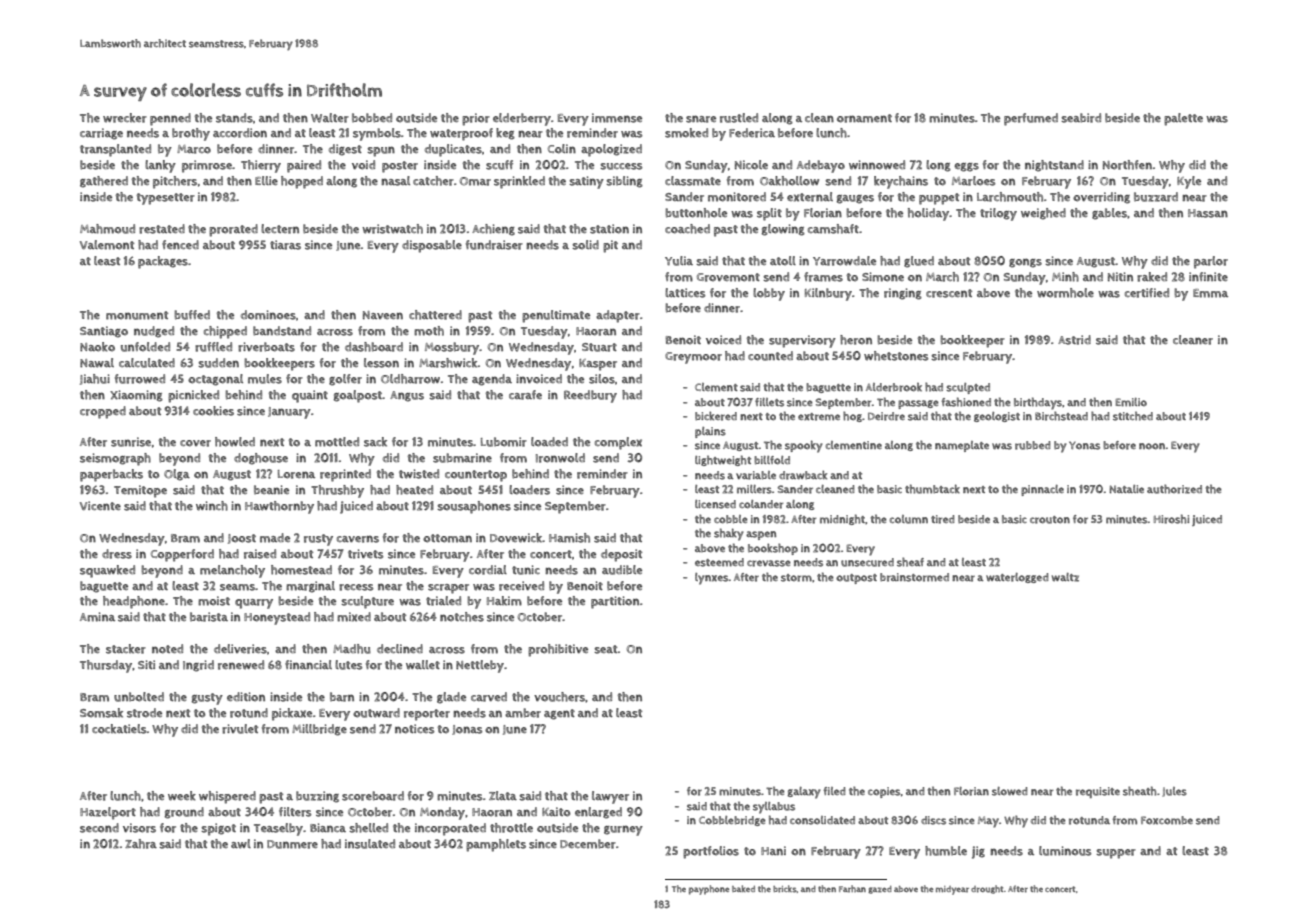 Image resolution: width=1308 pixels, height=924 pixels. What do you see at coordinates (617, 118) in the screenshot?
I see `immense` at bounding box center [617, 118].
